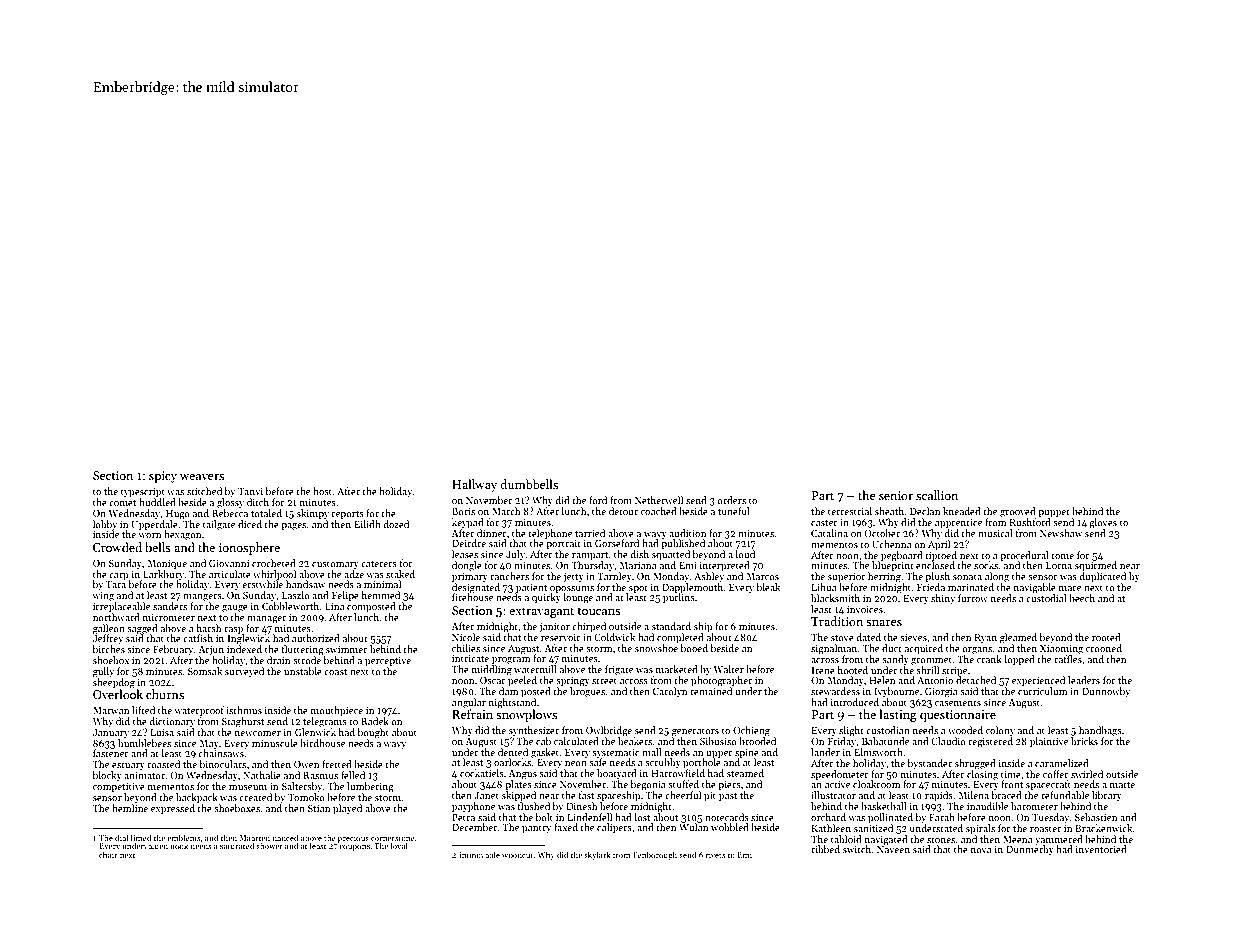 The width and height of the screenshot is (1233, 952). Describe the element at coordinates (981, 850) in the screenshot. I see `nova` at that location.
